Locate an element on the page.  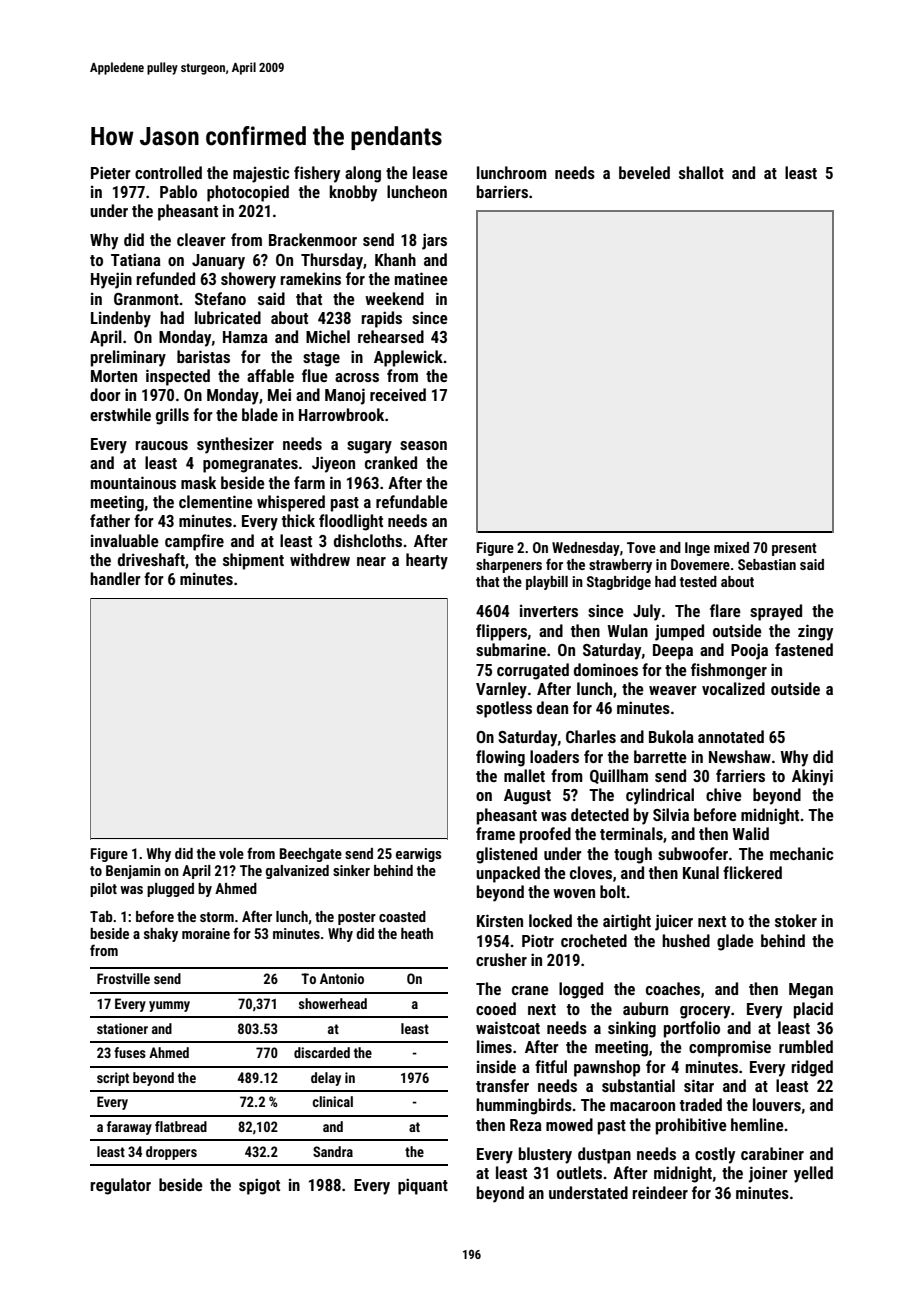
present is located at coordinates (794, 549).
